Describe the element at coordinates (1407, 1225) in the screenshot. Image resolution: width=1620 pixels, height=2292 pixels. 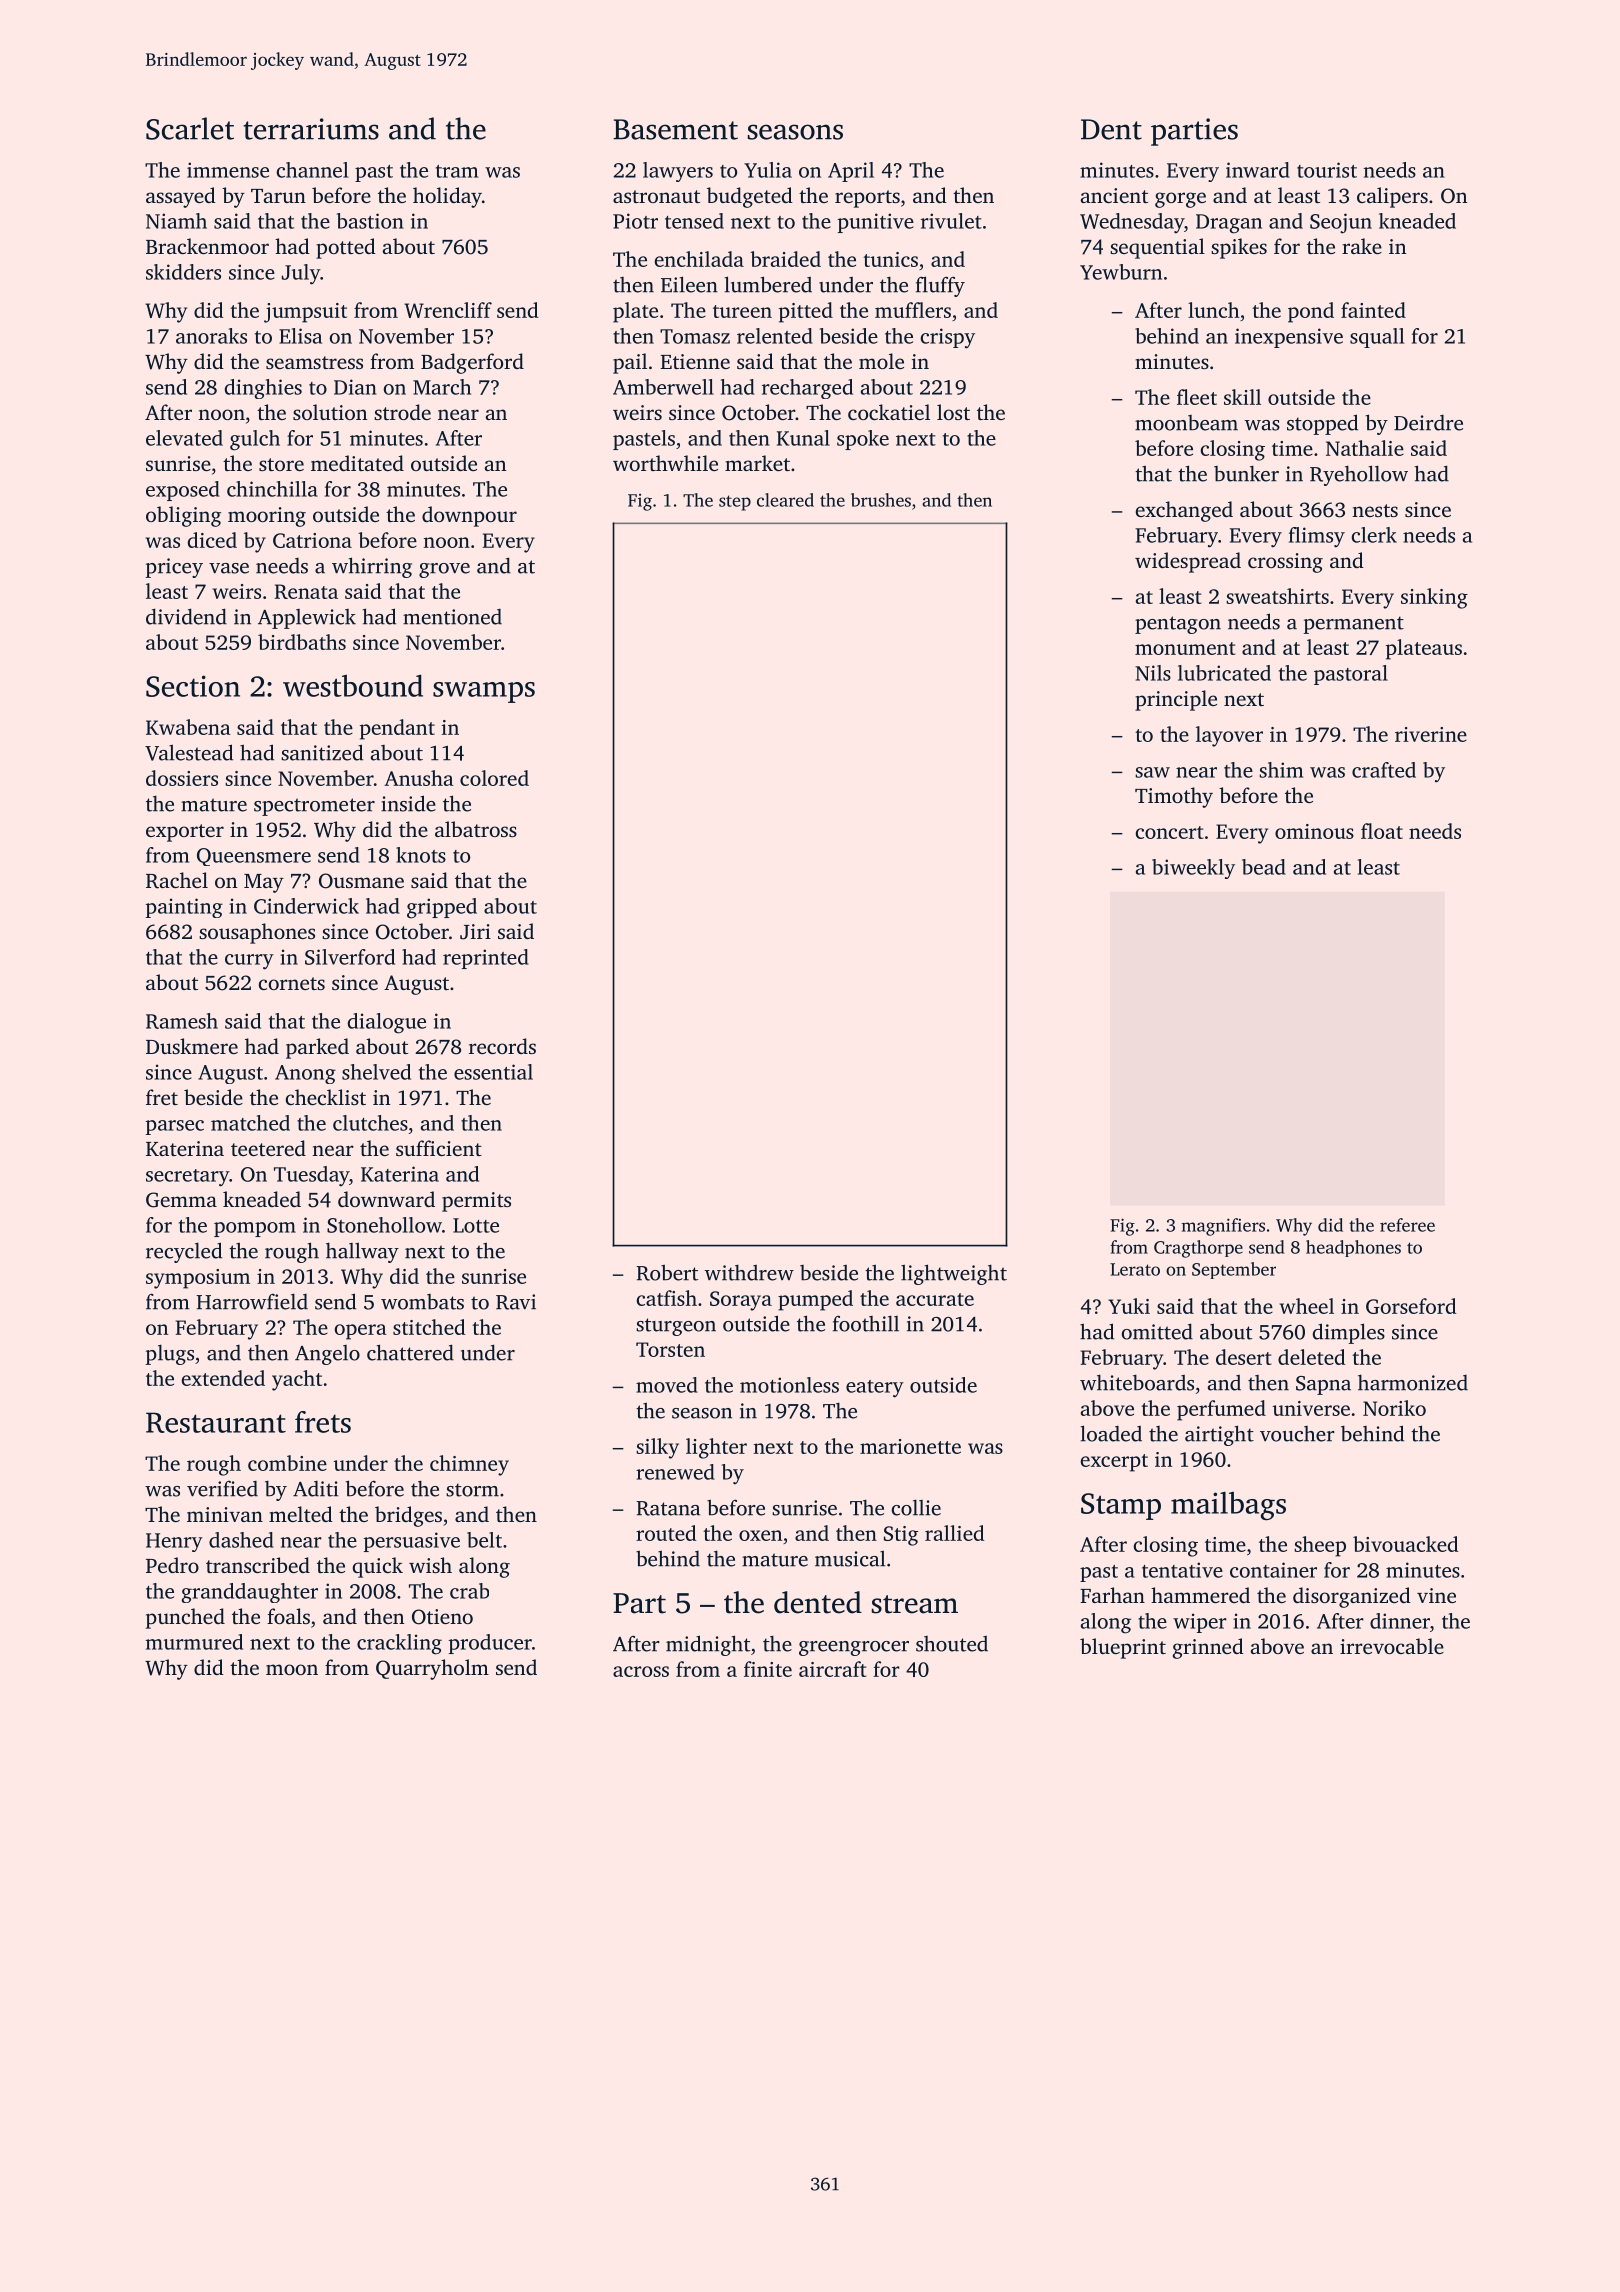
I see `referee` at that location.
